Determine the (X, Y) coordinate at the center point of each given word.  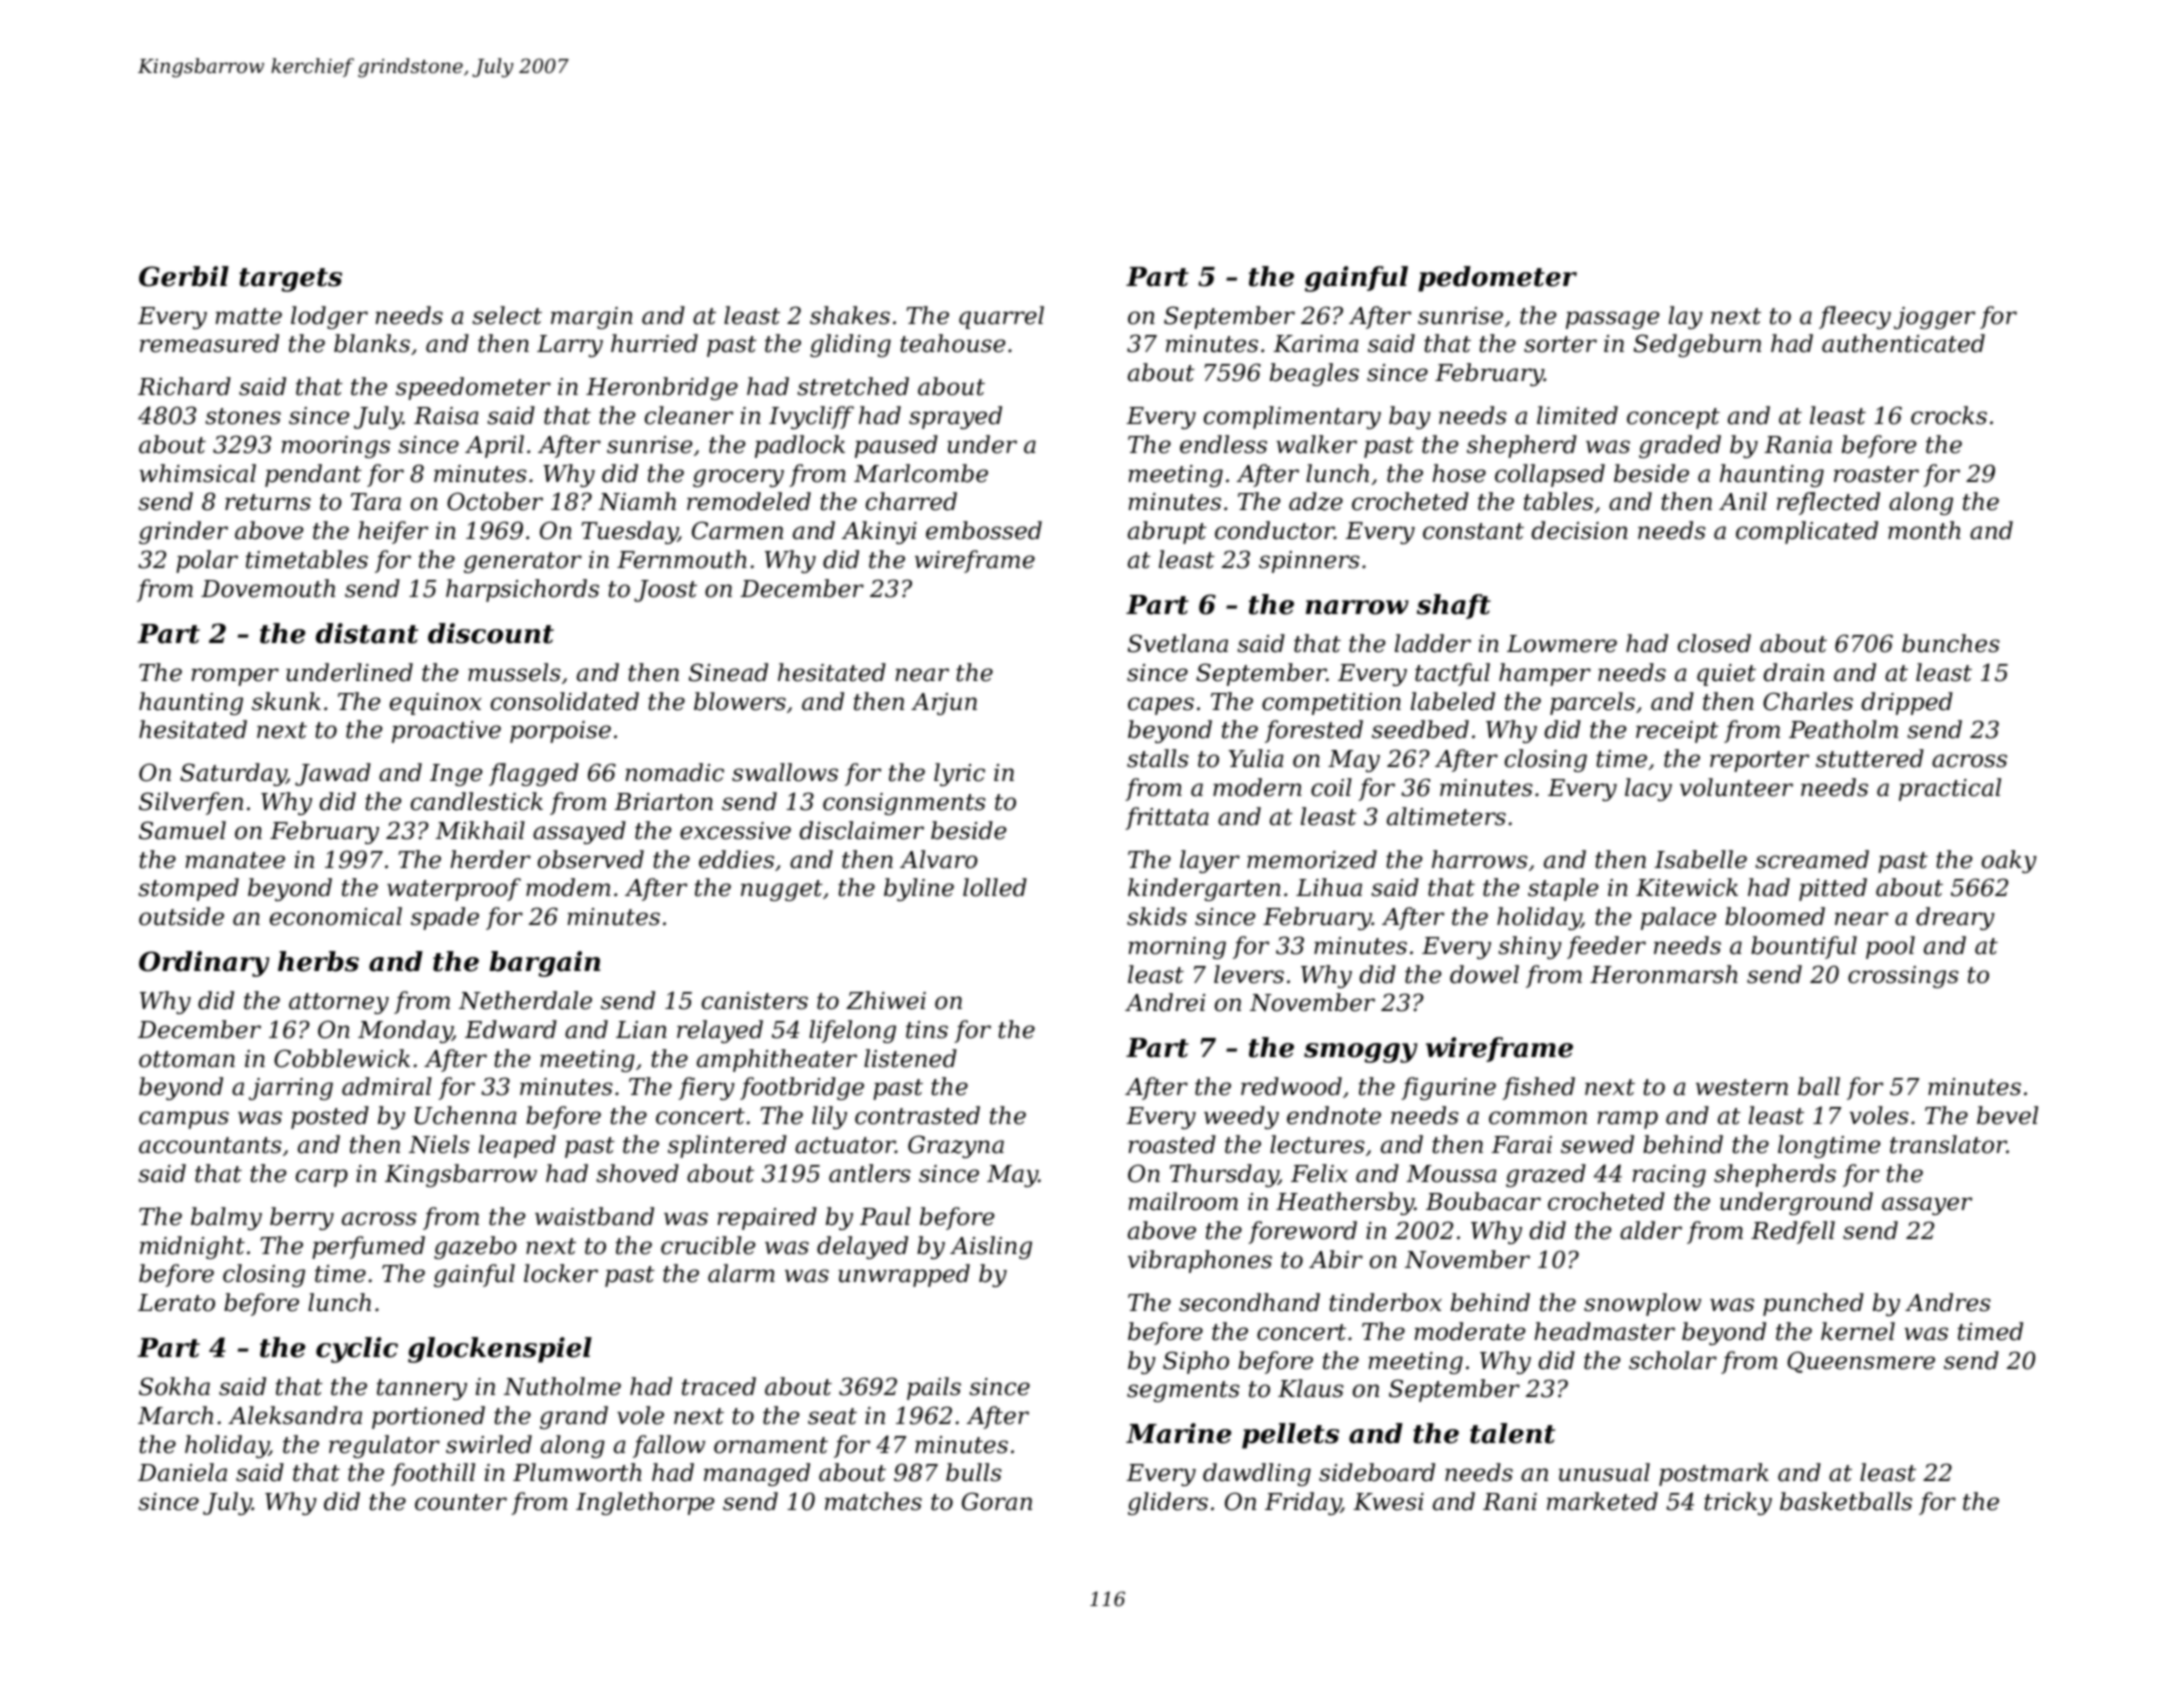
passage (1613, 320)
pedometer (1497, 279)
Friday (1303, 1503)
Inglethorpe (645, 1503)
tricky (1738, 1503)
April (494, 446)
